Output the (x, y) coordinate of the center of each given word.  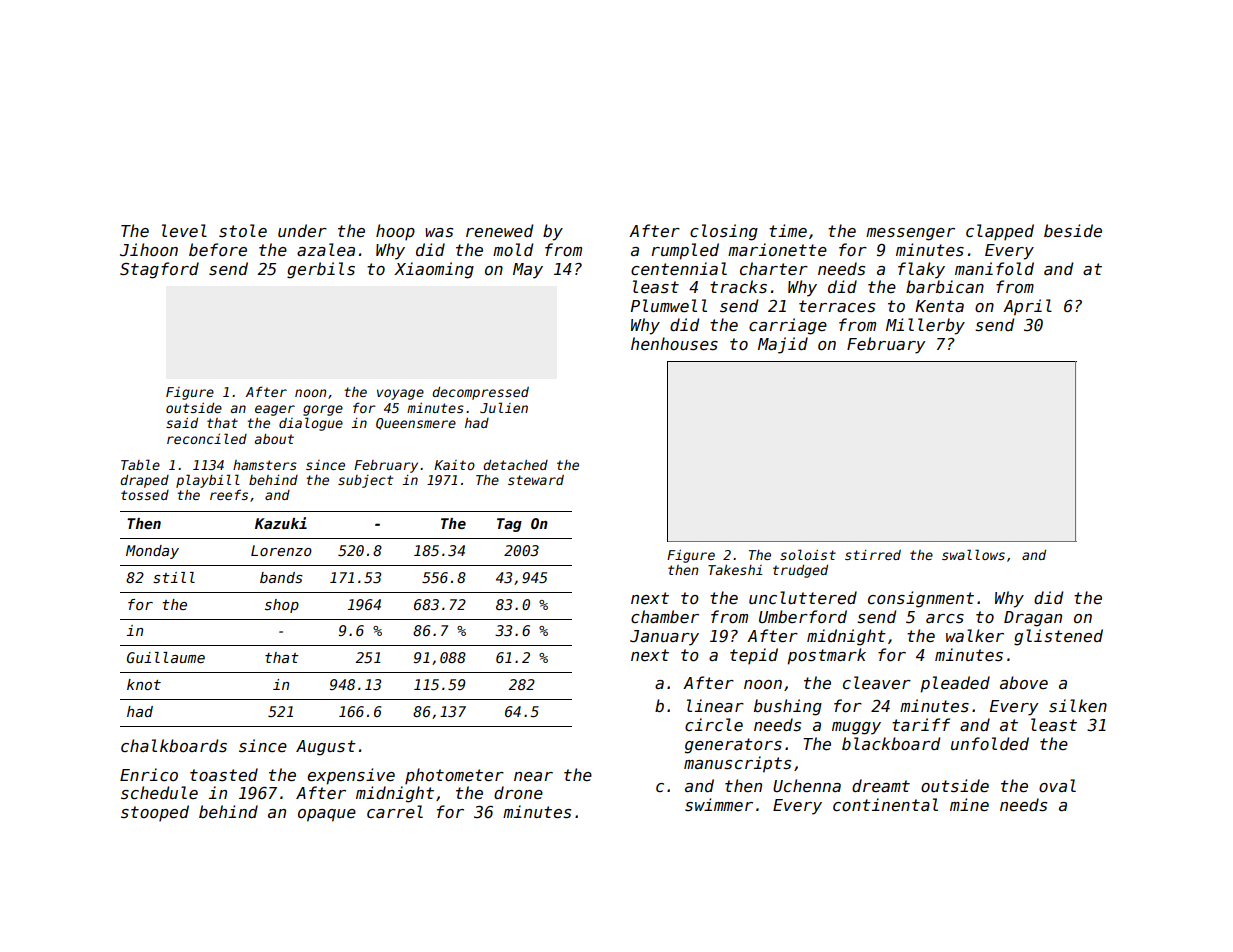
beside (1073, 231)
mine (969, 804)
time (788, 230)
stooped (155, 813)
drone (518, 793)
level (184, 230)
